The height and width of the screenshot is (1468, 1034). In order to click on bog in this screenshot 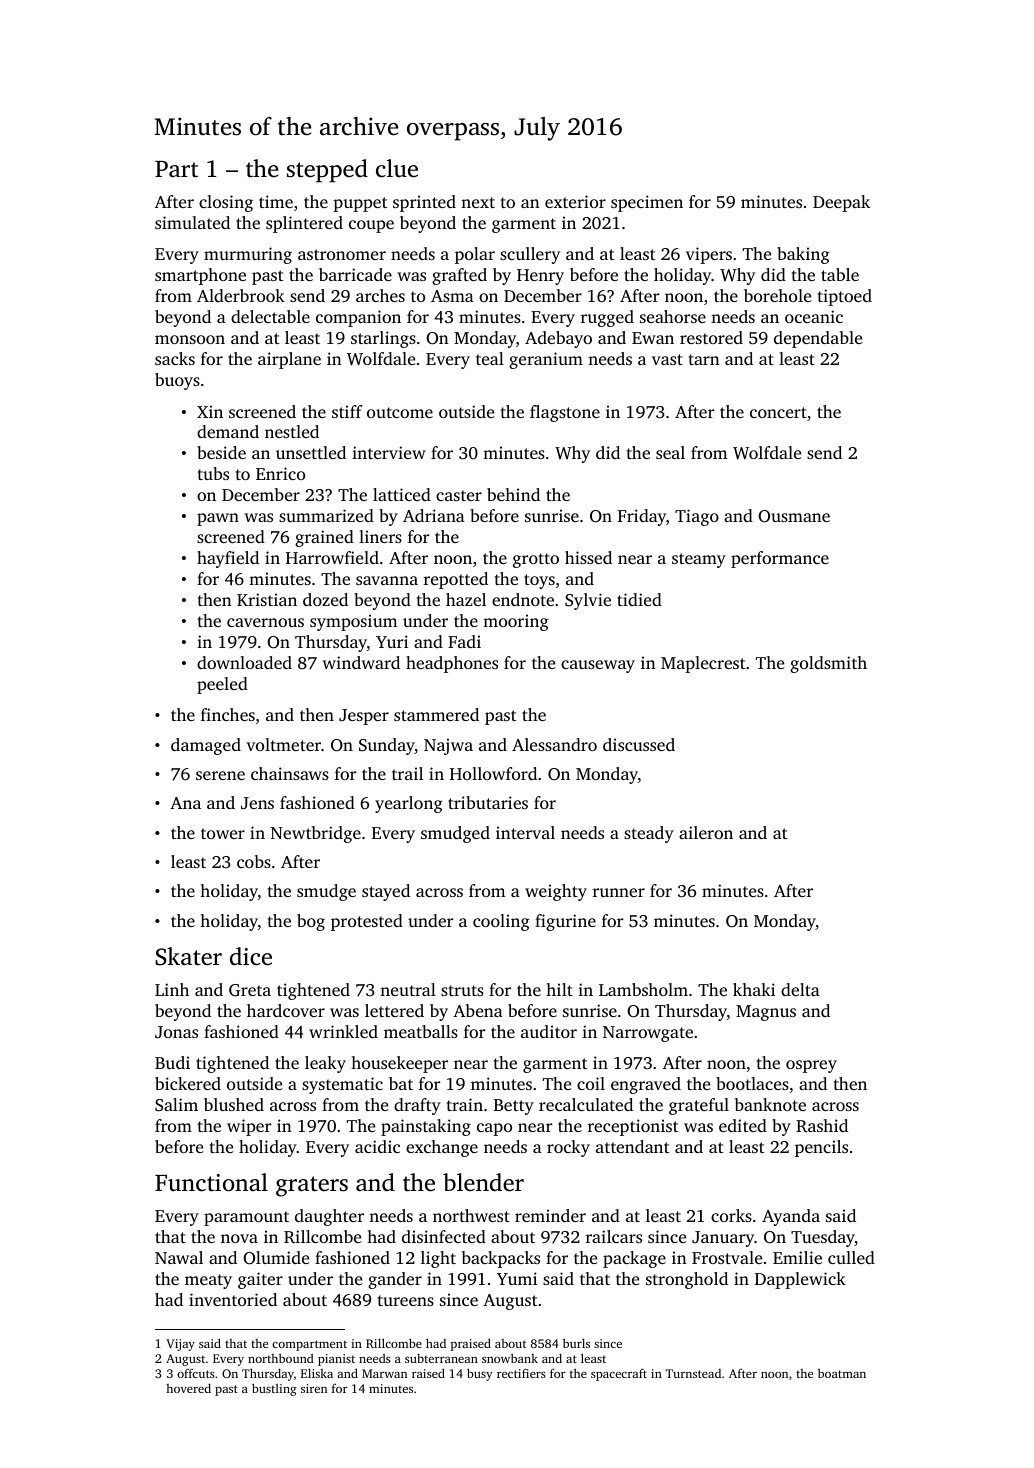, I will do `click(311, 922)`.
